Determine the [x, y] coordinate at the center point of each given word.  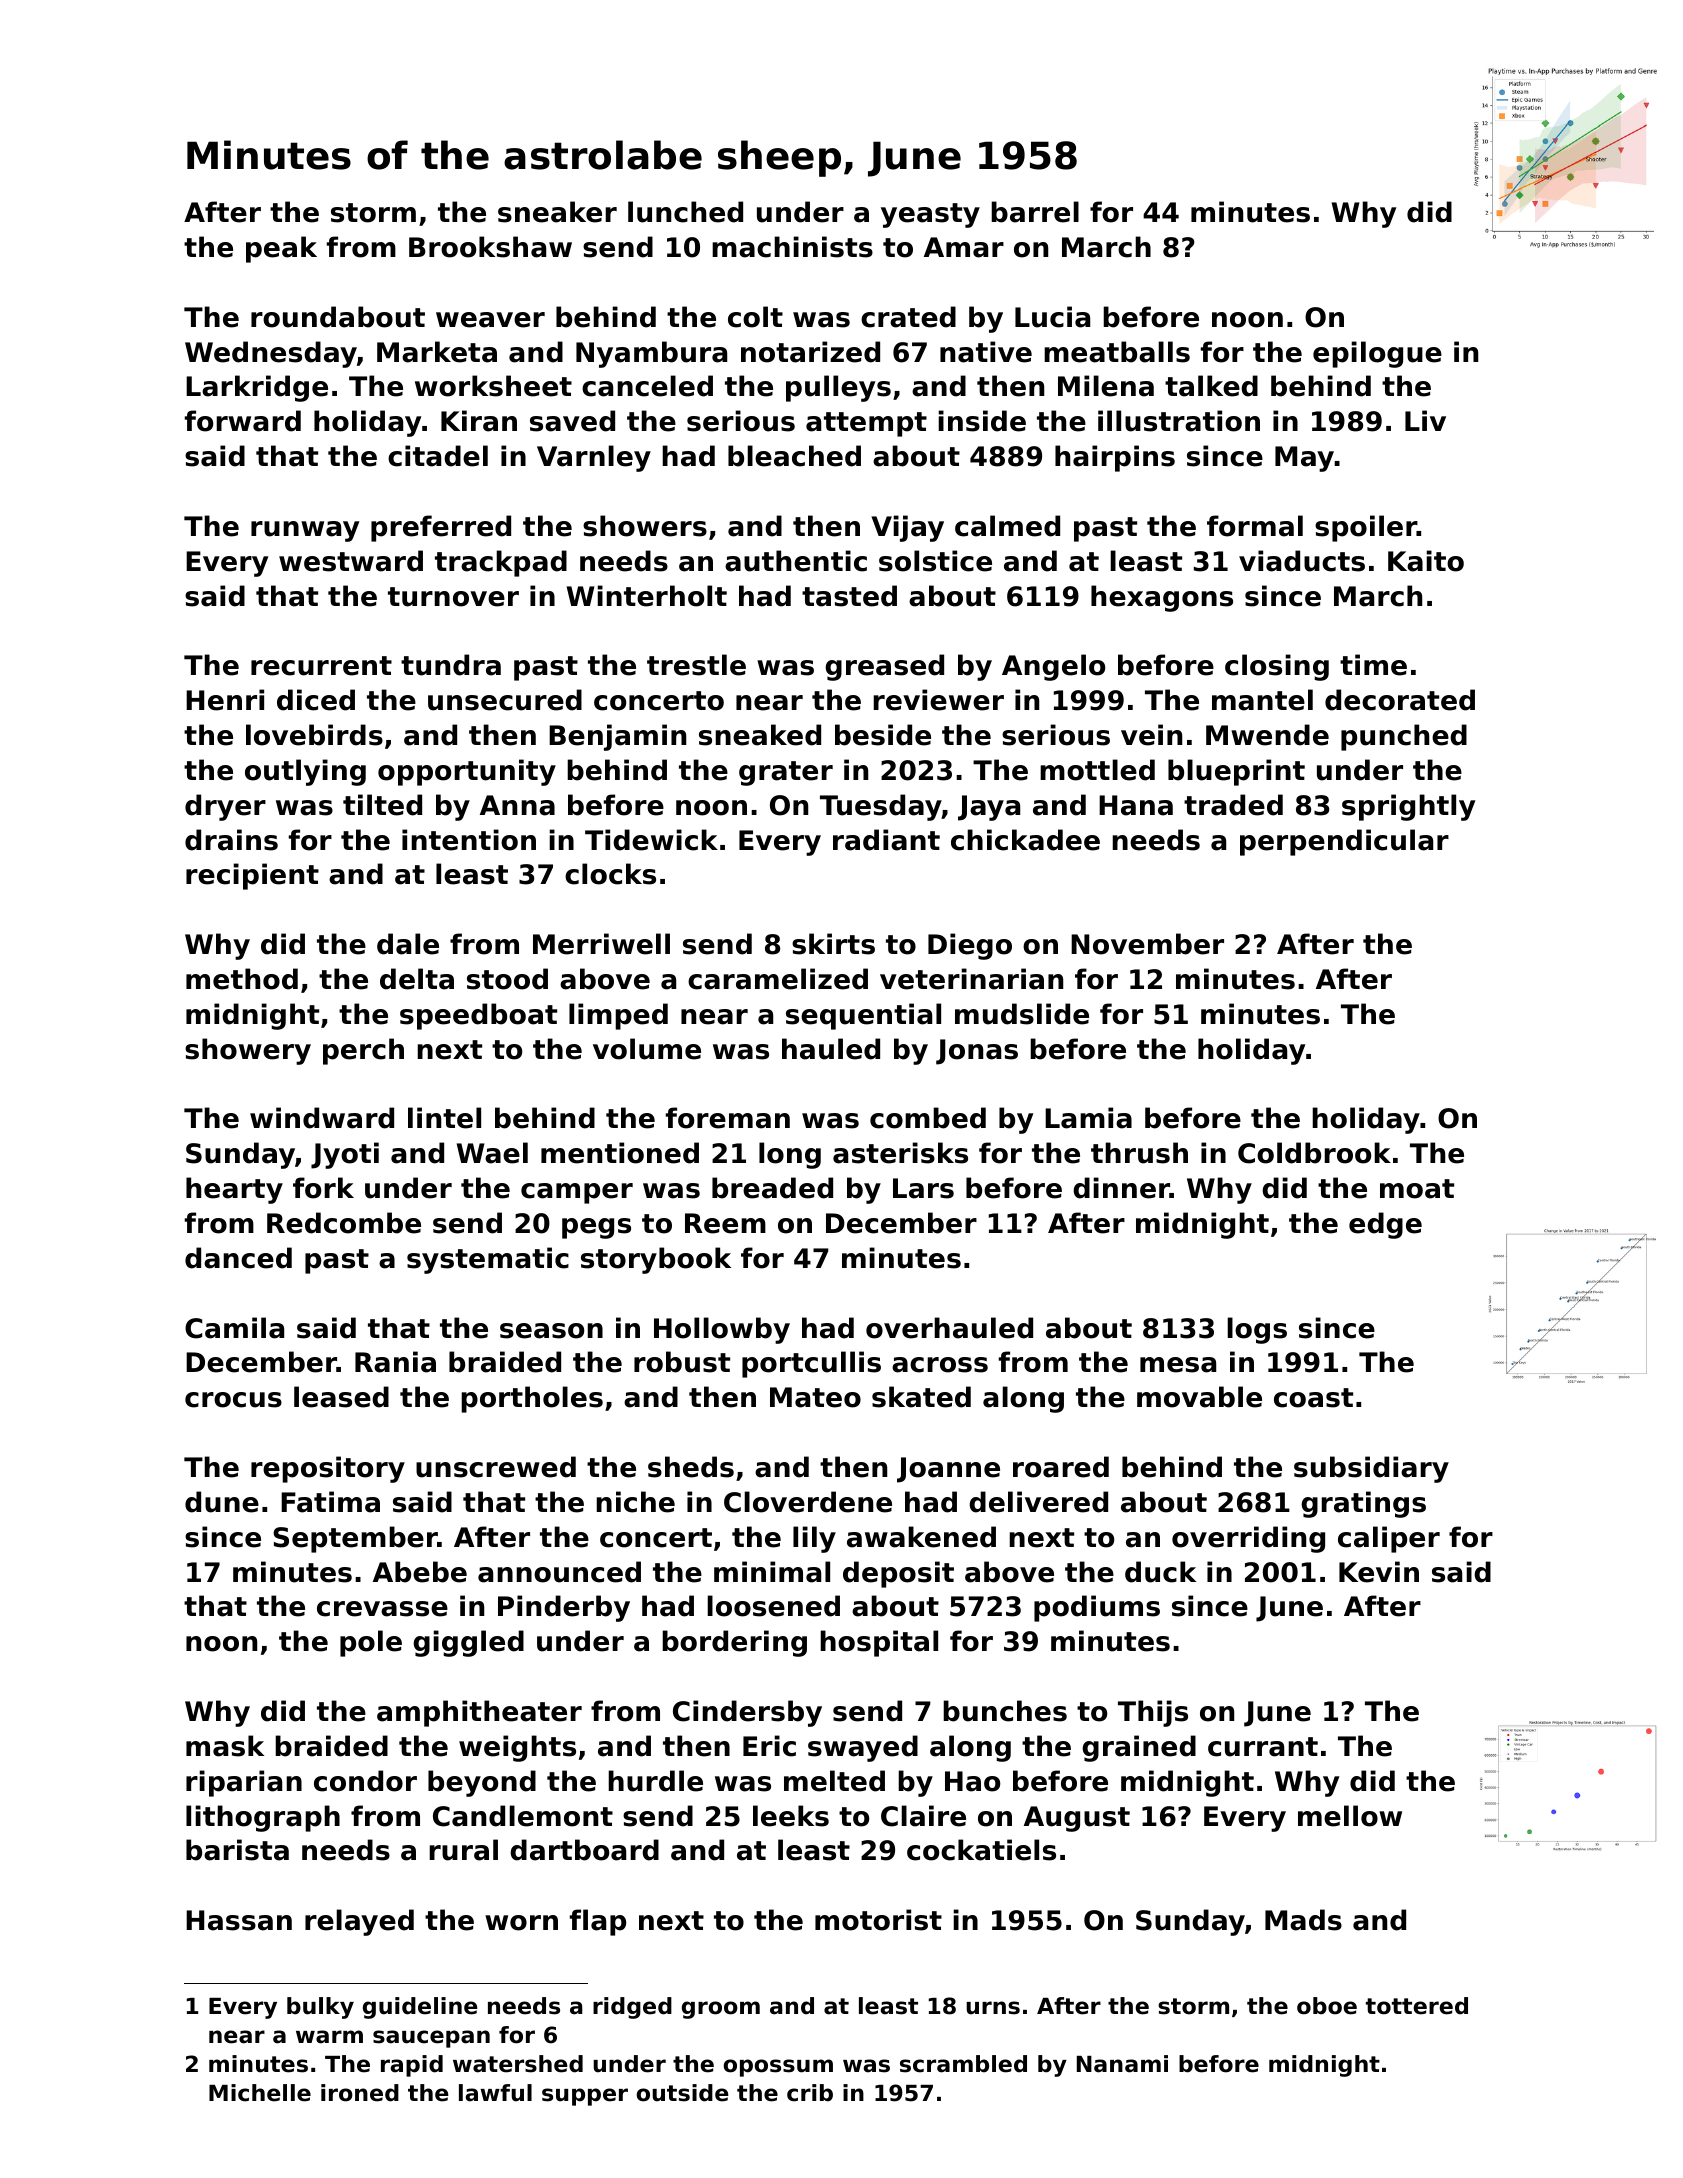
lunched [685, 212]
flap [598, 1922]
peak [281, 249]
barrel [1035, 212]
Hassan [239, 1920]
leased [341, 1397]
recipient [252, 876]
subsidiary [1371, 1469]
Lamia [1088, 1118]
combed [928, 1118]
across [940, 1365]
